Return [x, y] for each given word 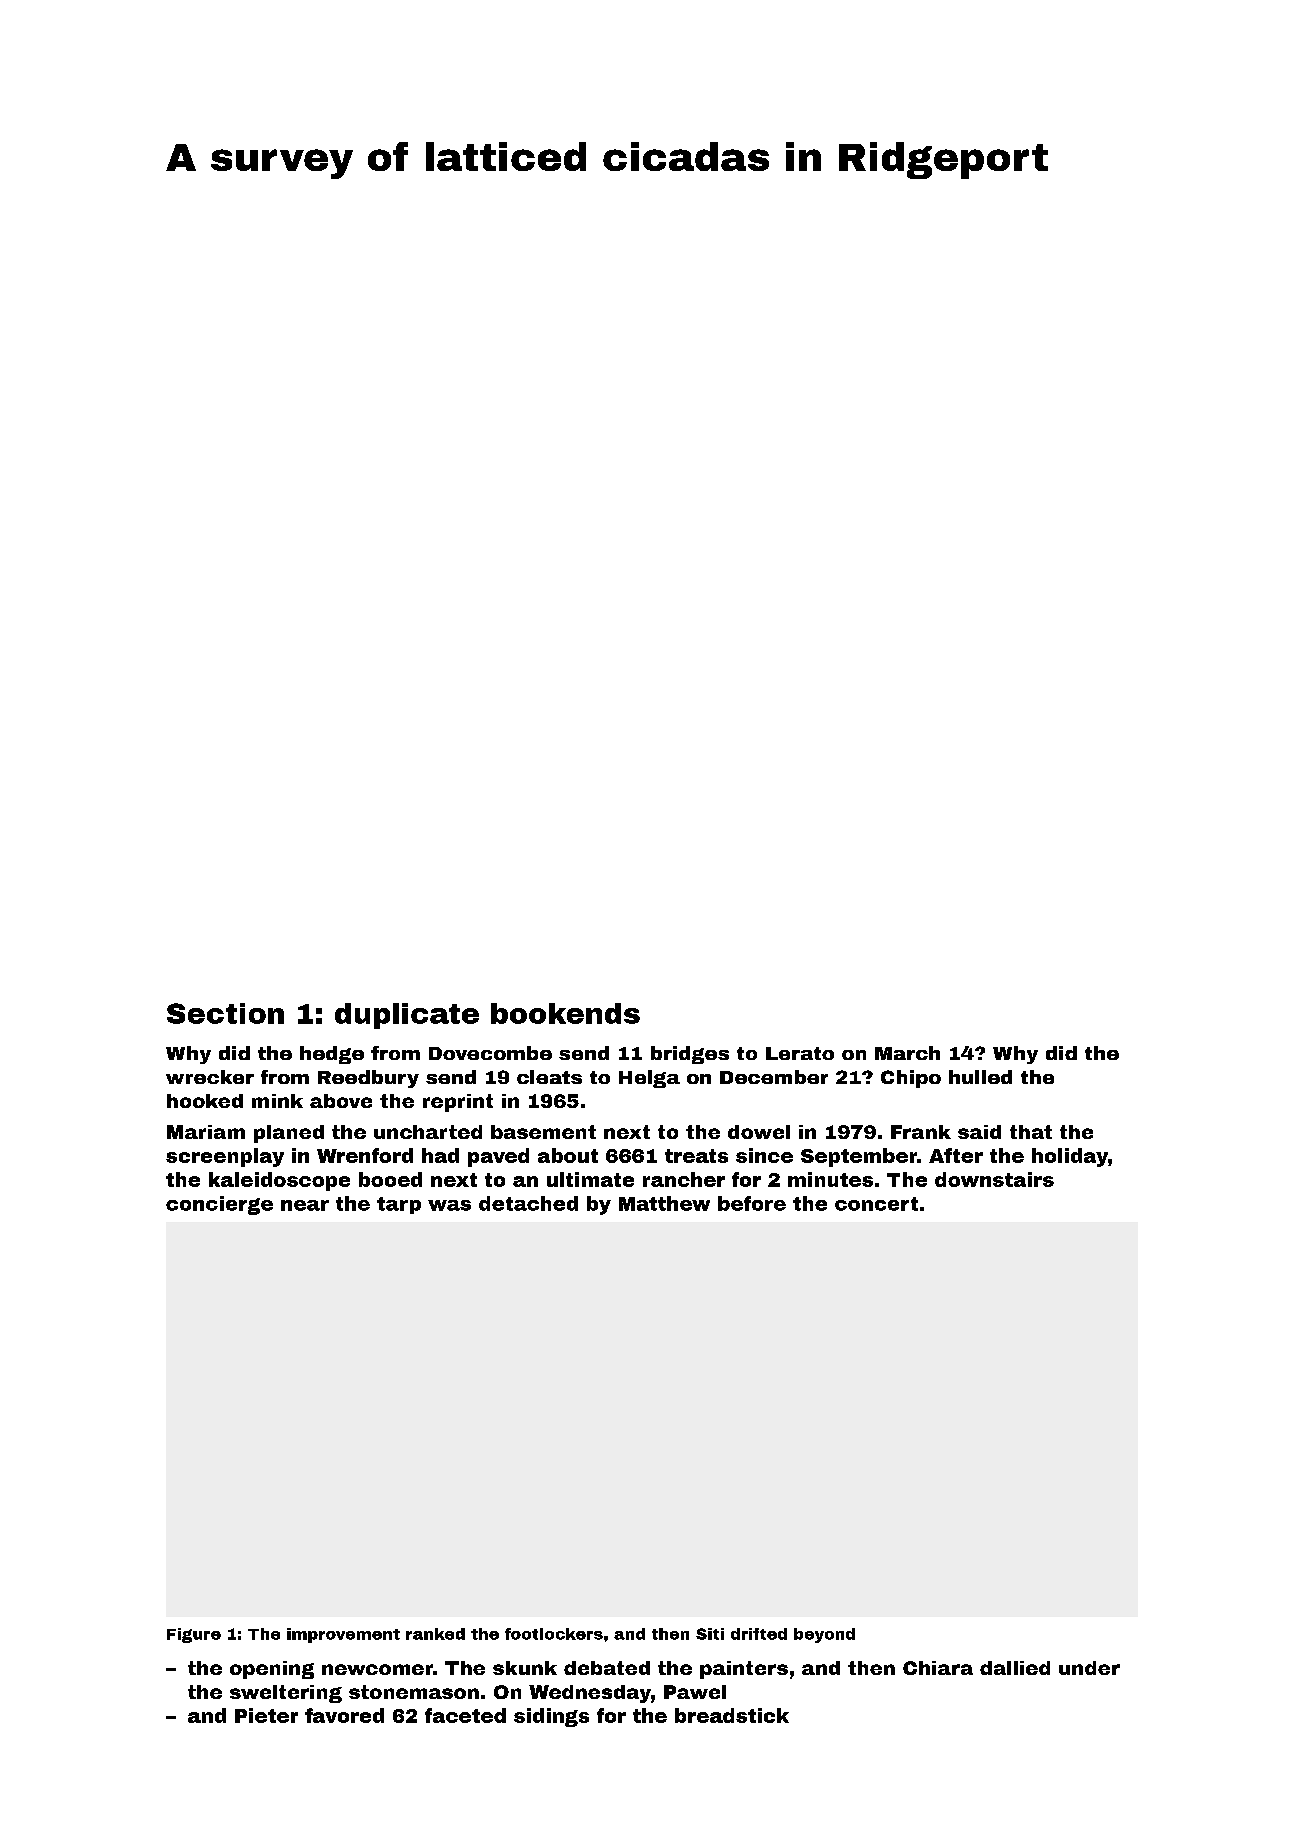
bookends [565, 1013]
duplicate [407, 1016]
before [752, 1203]
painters [744, 1670]
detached [528, 1203]
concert [876, 1204]
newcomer [377, 1669]
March [907, 1053]
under [1089, 1668]
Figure [194, 1635]
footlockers [554, 1634]
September [859, 1157]
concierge [219, 1205]
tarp [399, 1205]
